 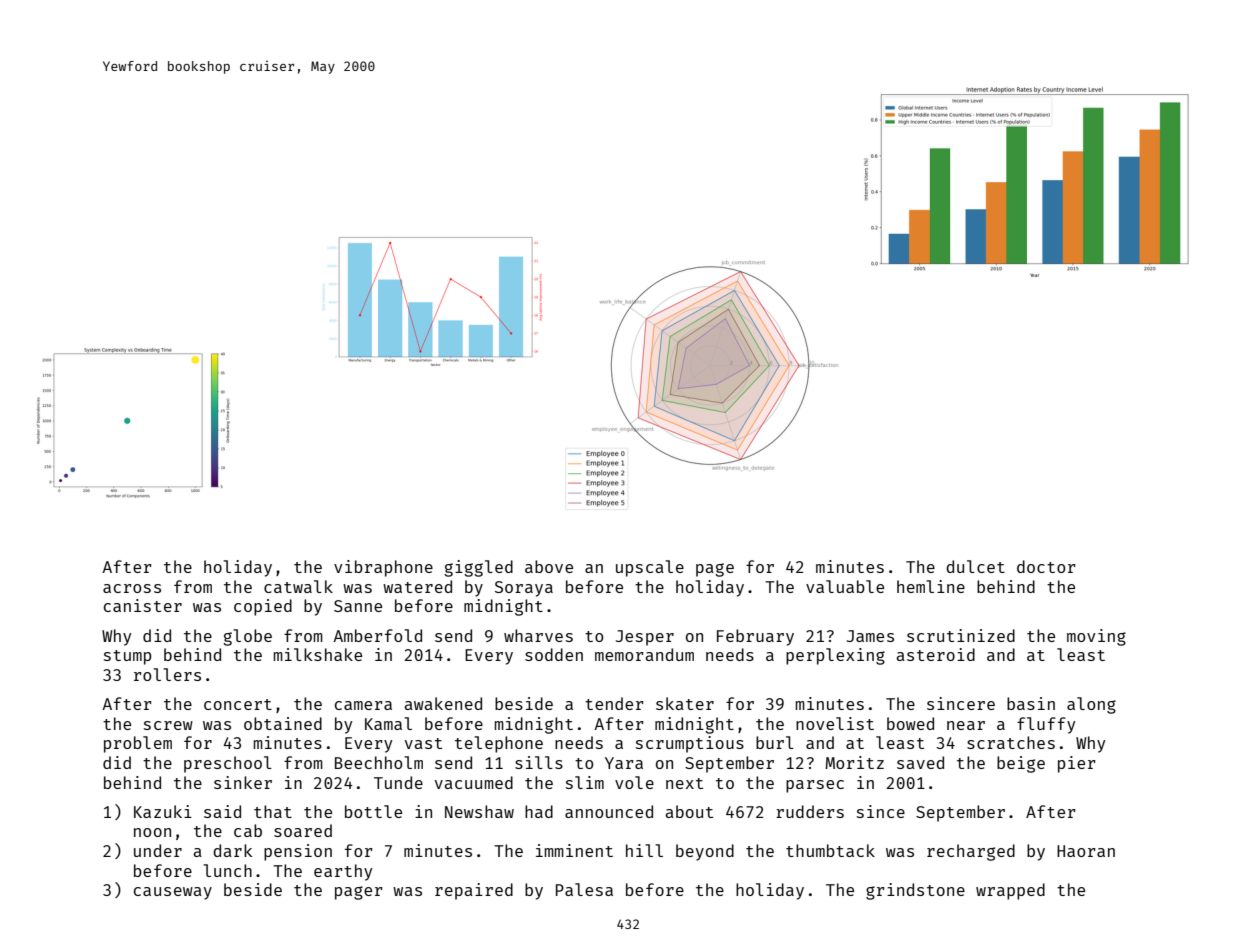 What do you see at coordinates (167, 674) in the screenshot?
I see `rollers` at bounding box center [167, 674].
